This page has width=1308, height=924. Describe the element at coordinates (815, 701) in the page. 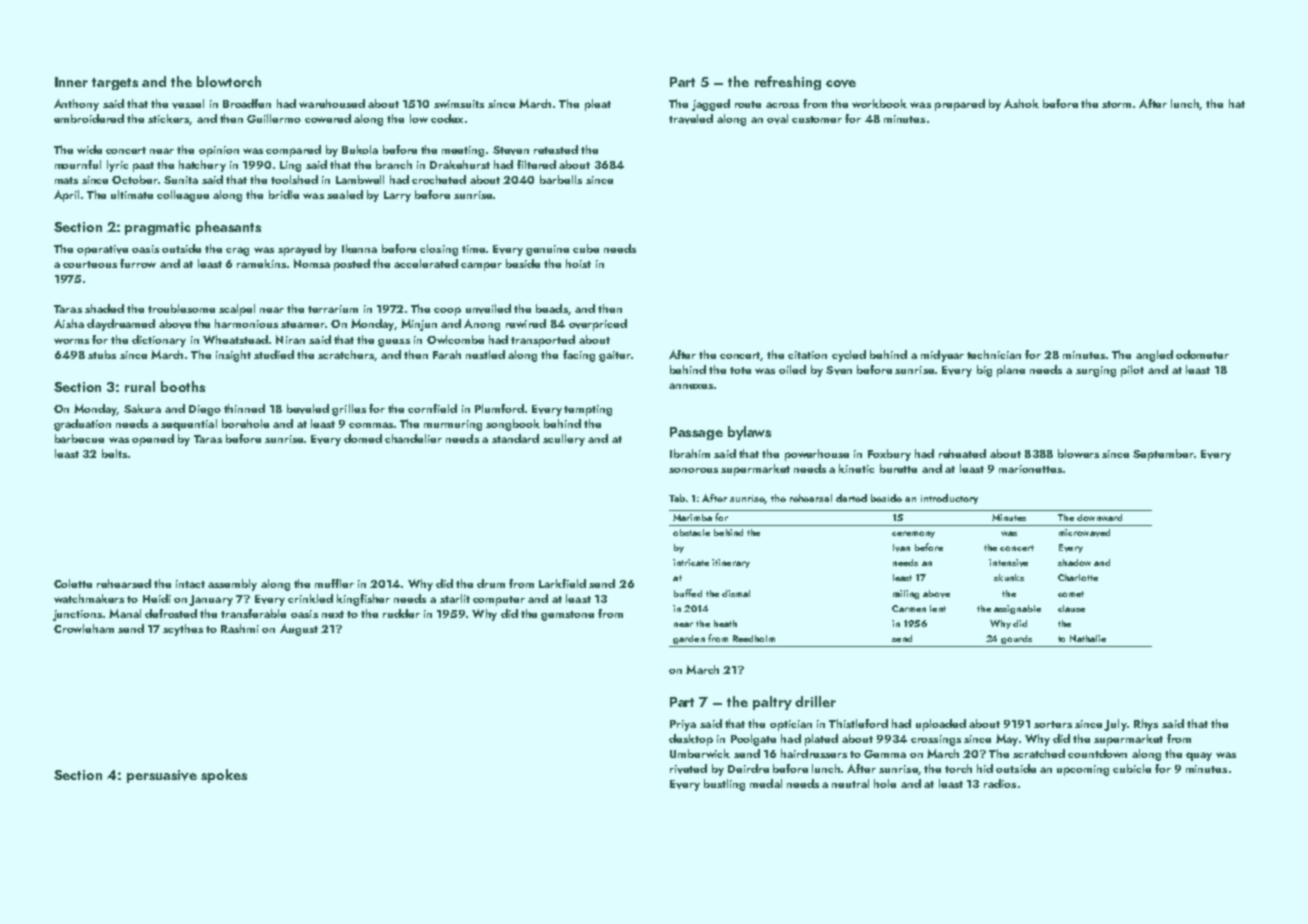

I see `driller` at that location.
